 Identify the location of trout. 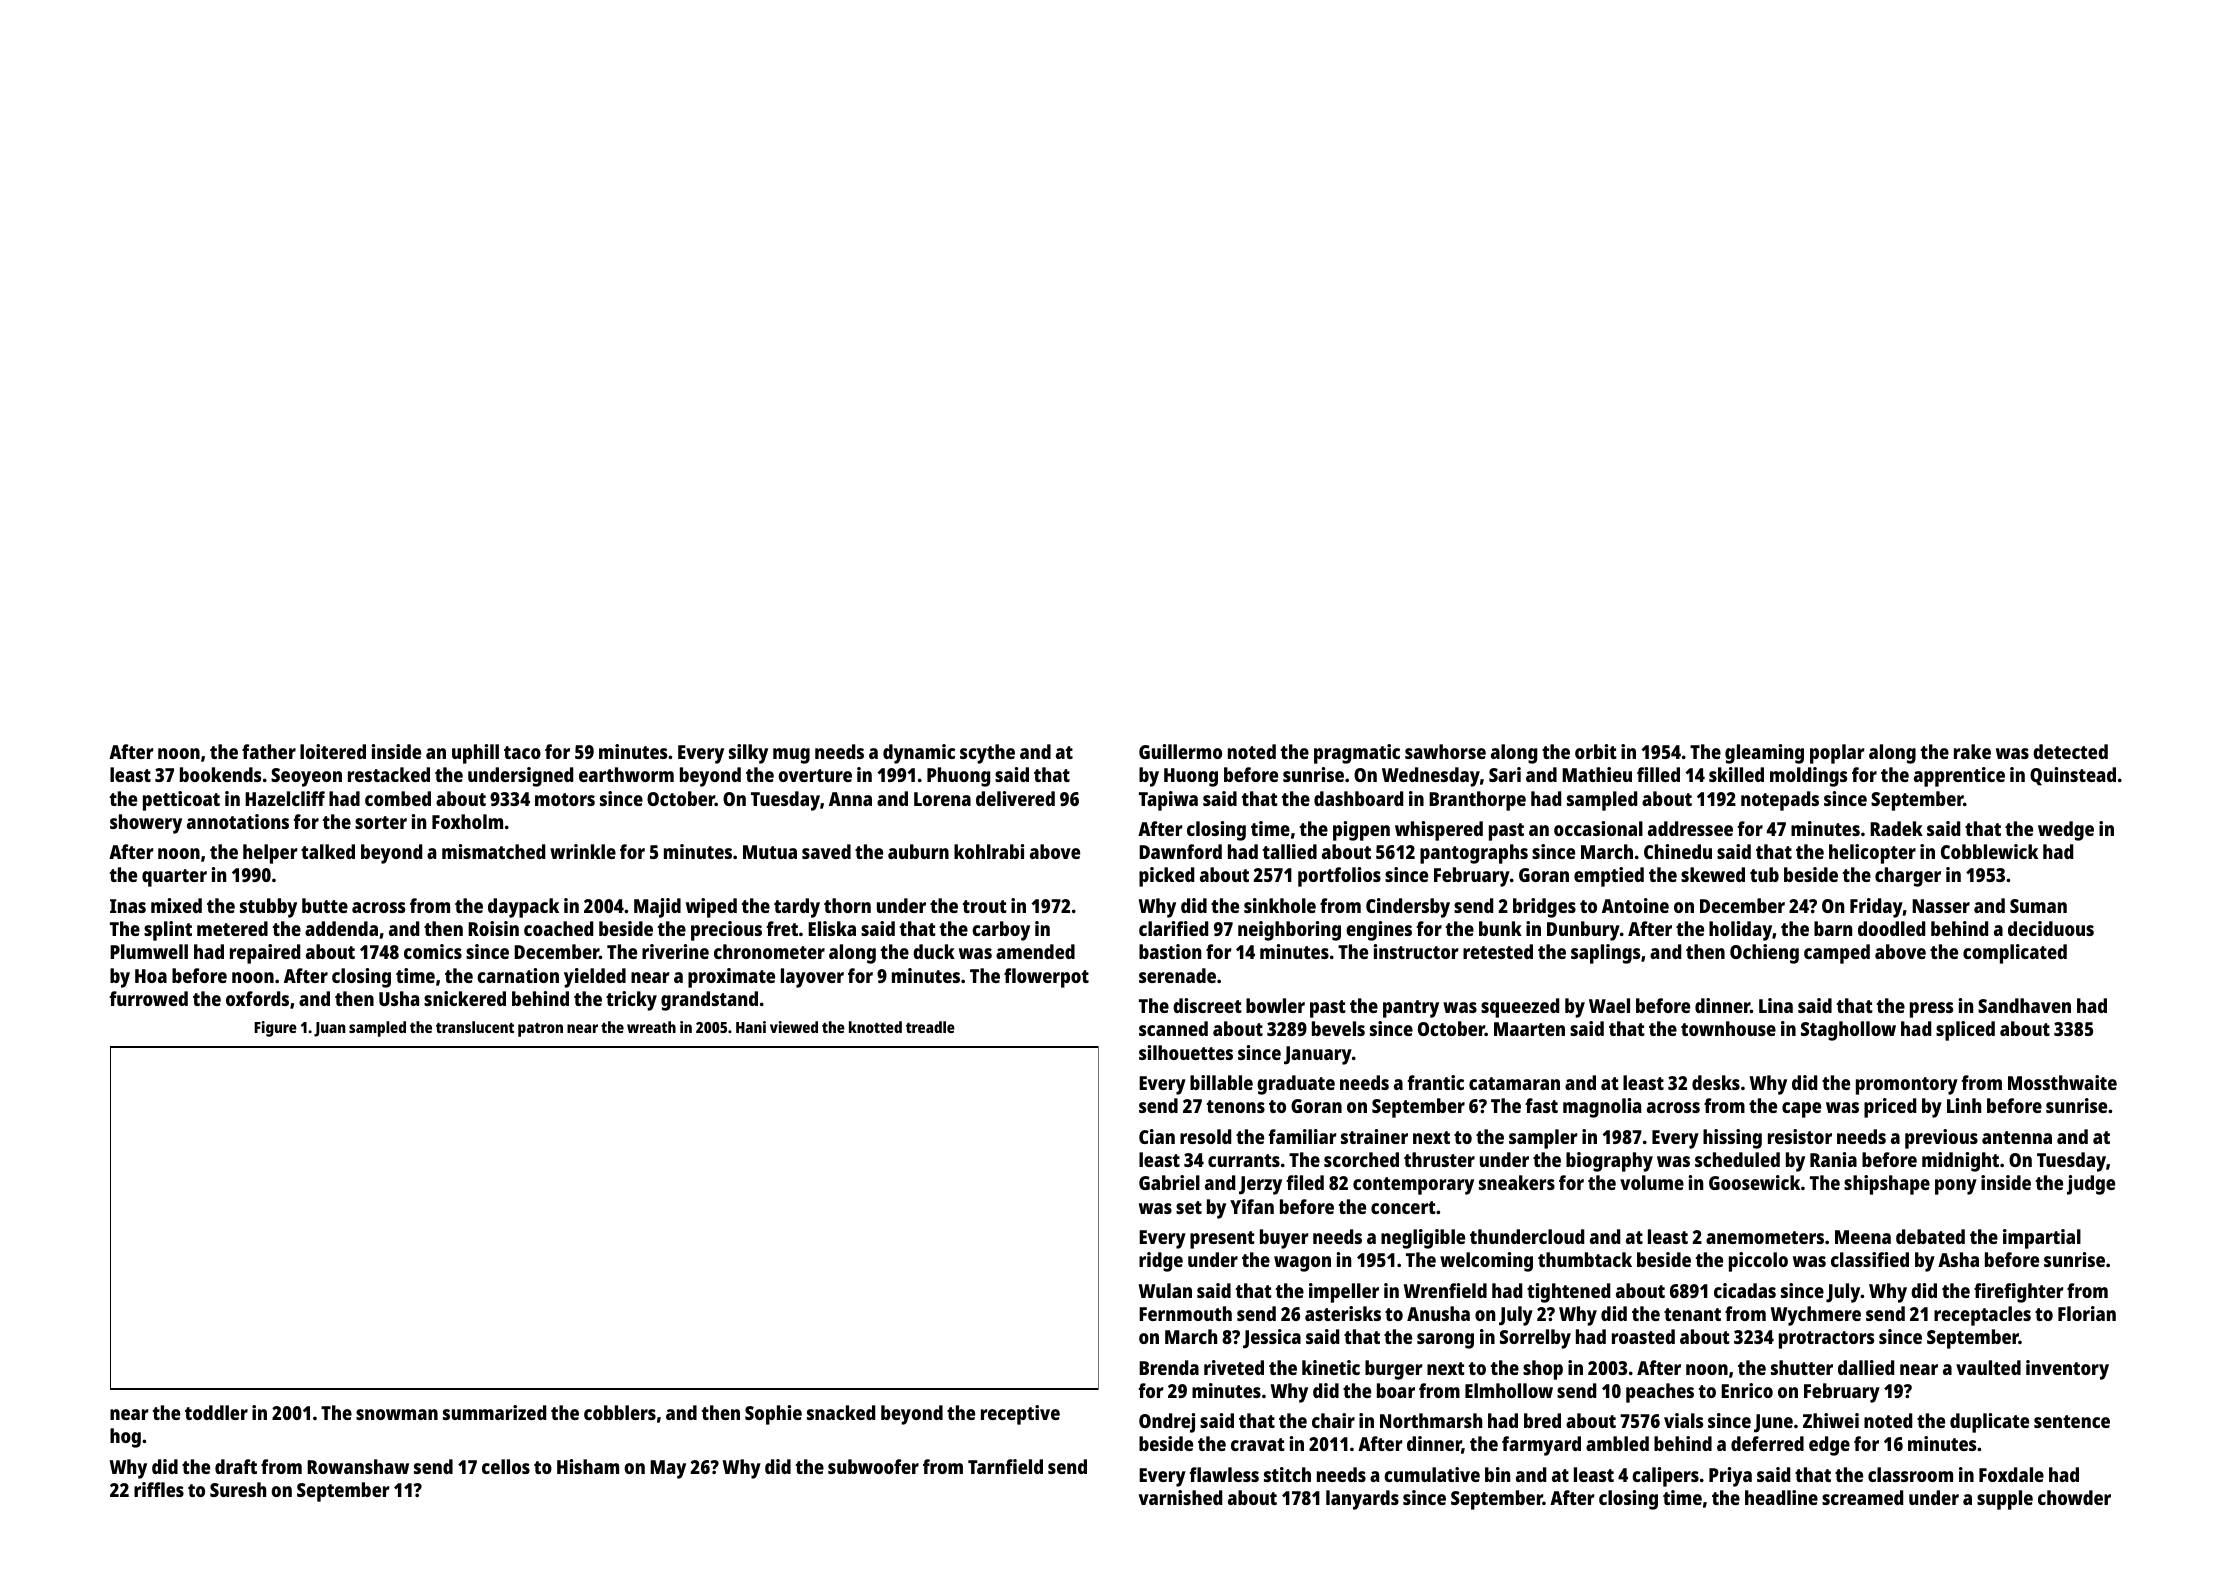
(985, 906).
